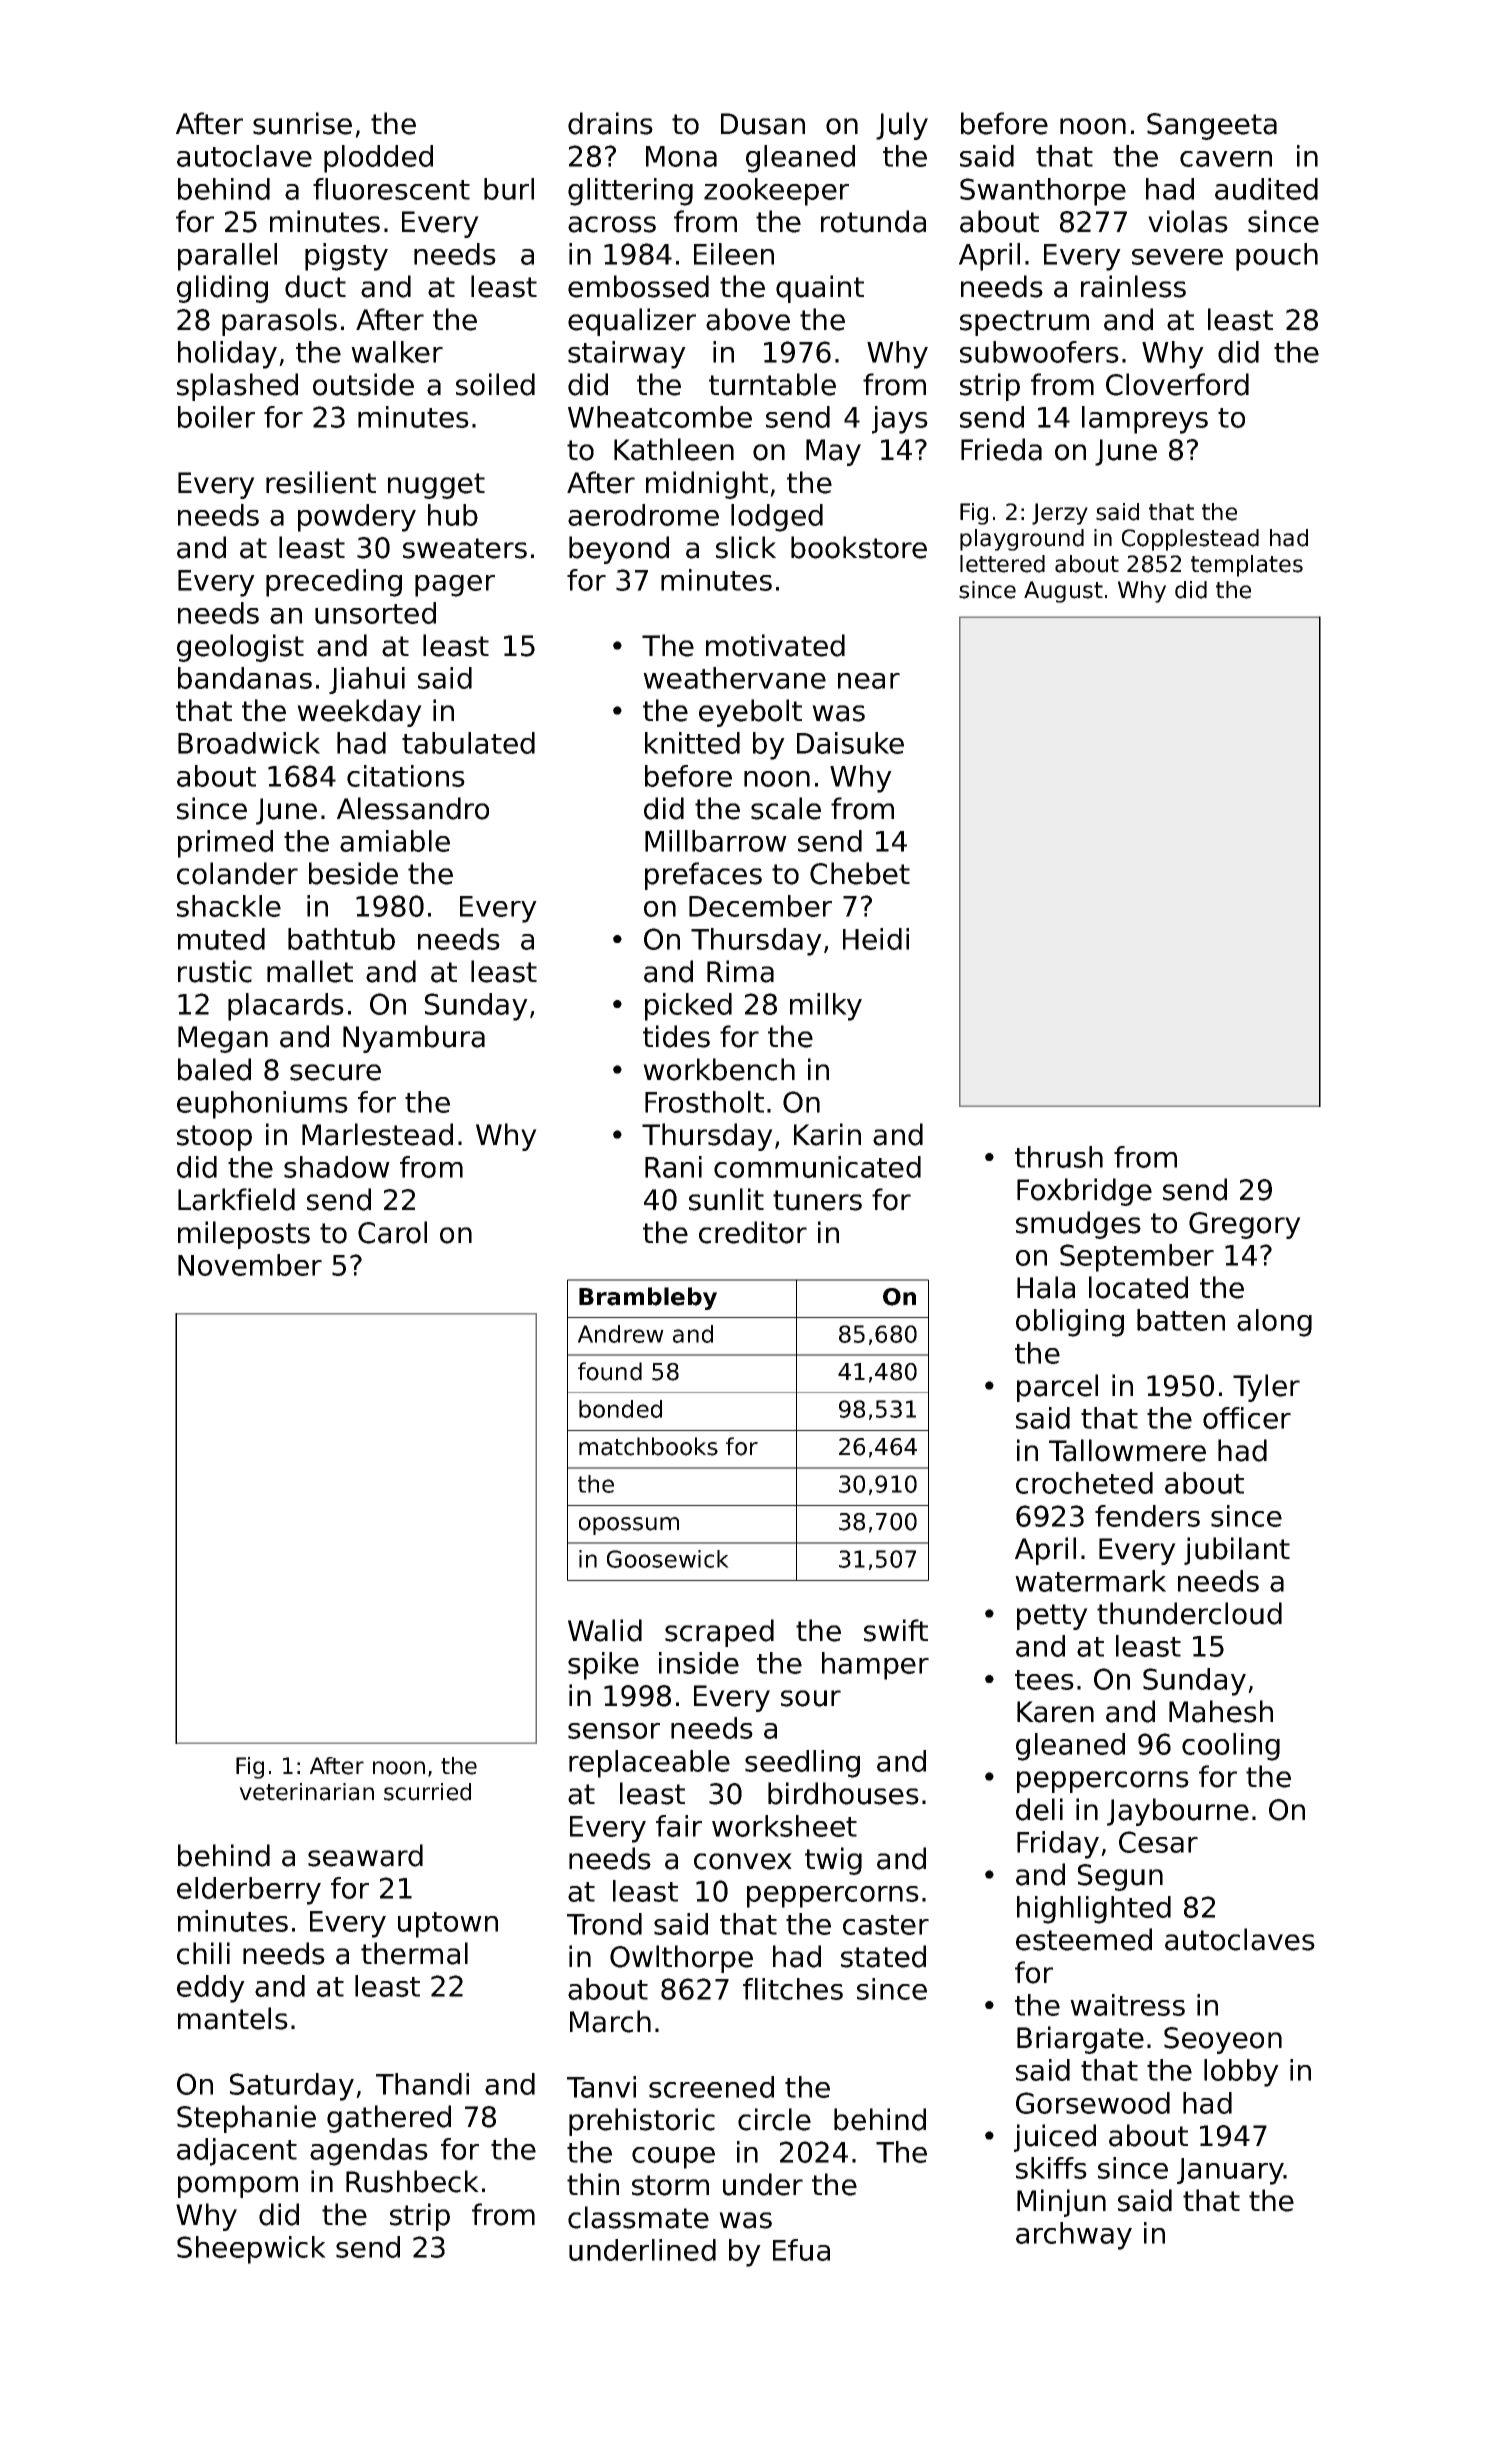 This screenshot has width=1496, height=2464. I want to click on sweaters, so click(465, 548).
